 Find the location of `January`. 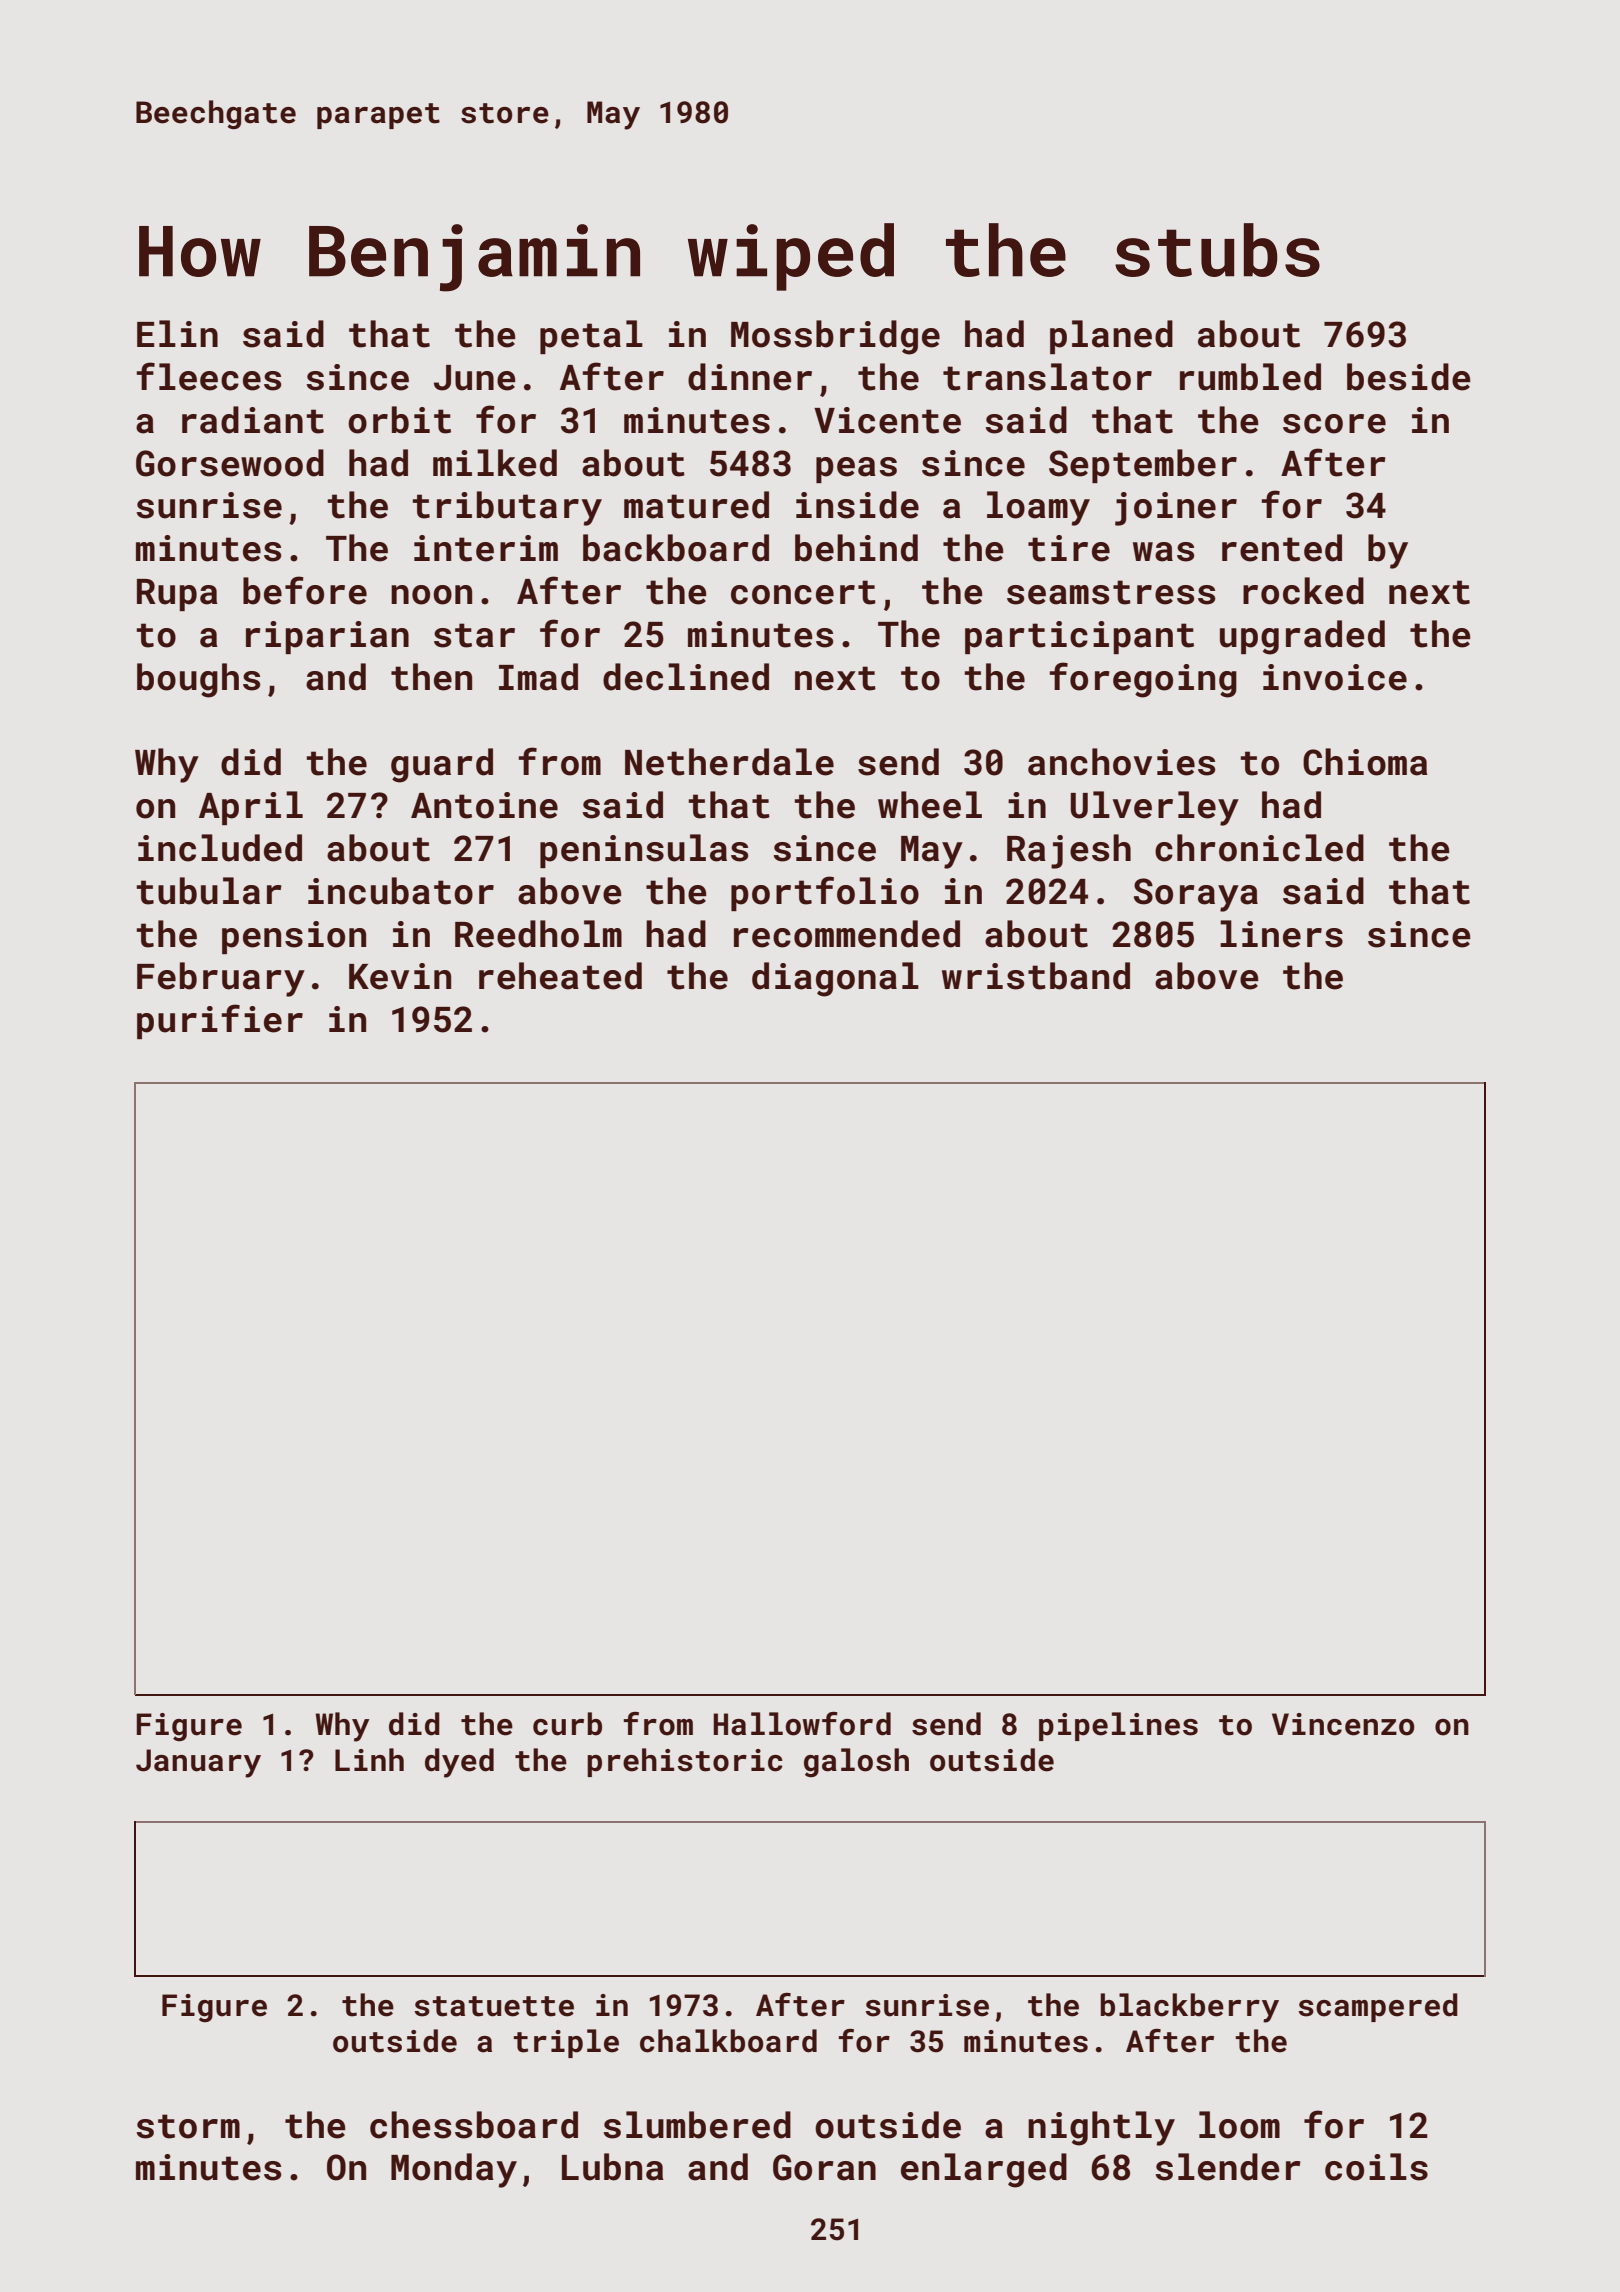

January is located at coordinates (198, 1763).
